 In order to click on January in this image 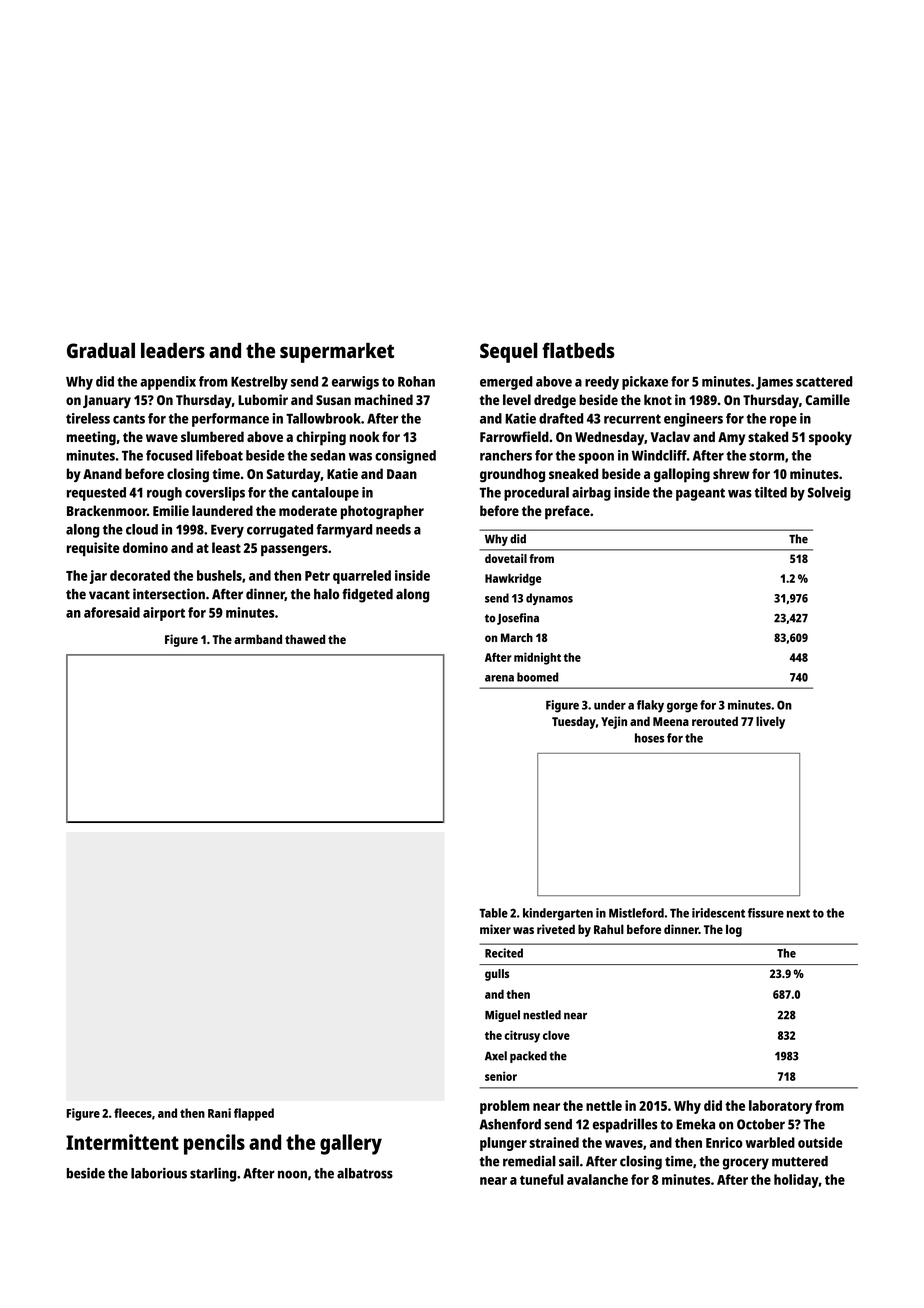, I will do `click(107, 402)`.
